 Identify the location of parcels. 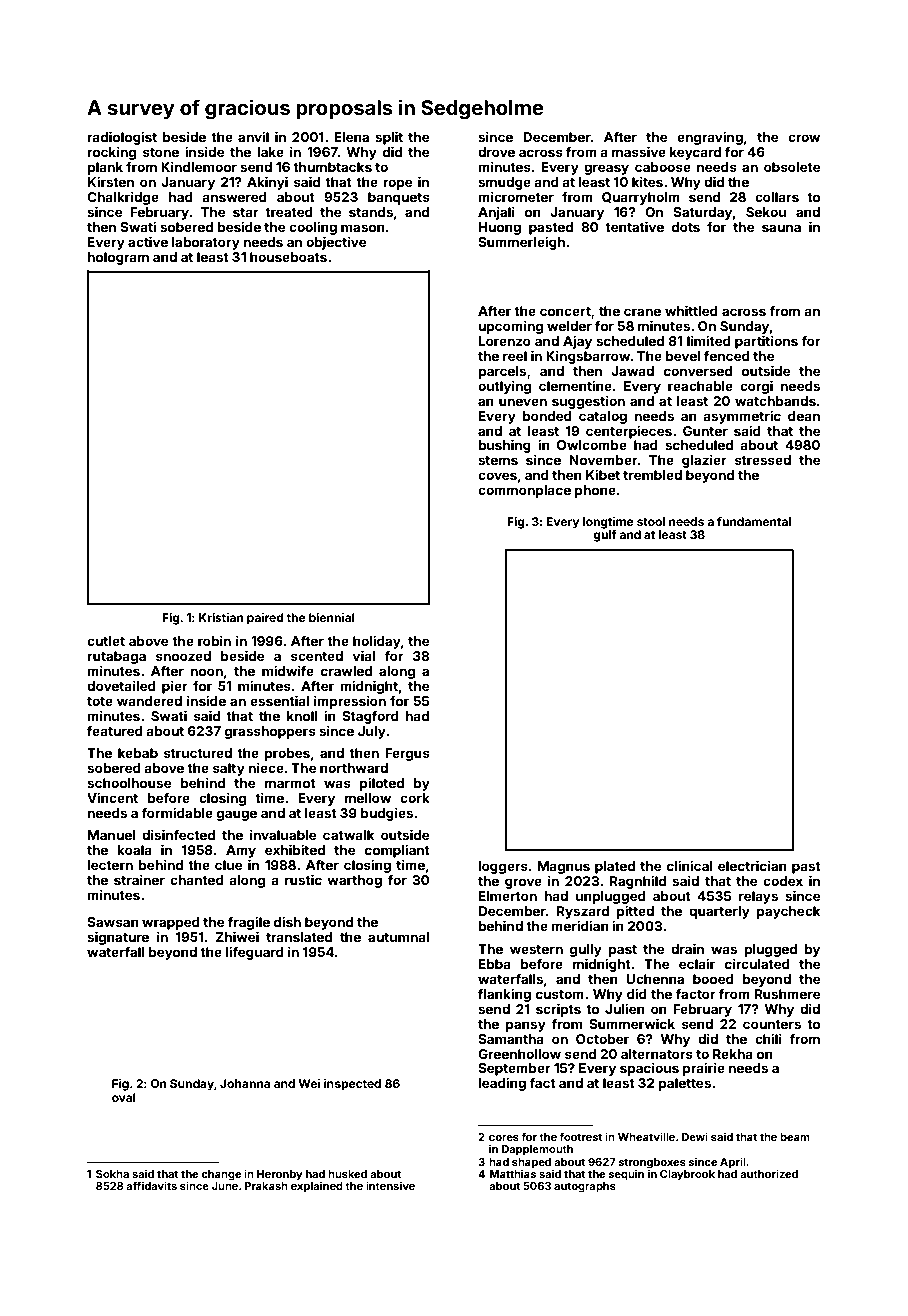
(502, 372).
